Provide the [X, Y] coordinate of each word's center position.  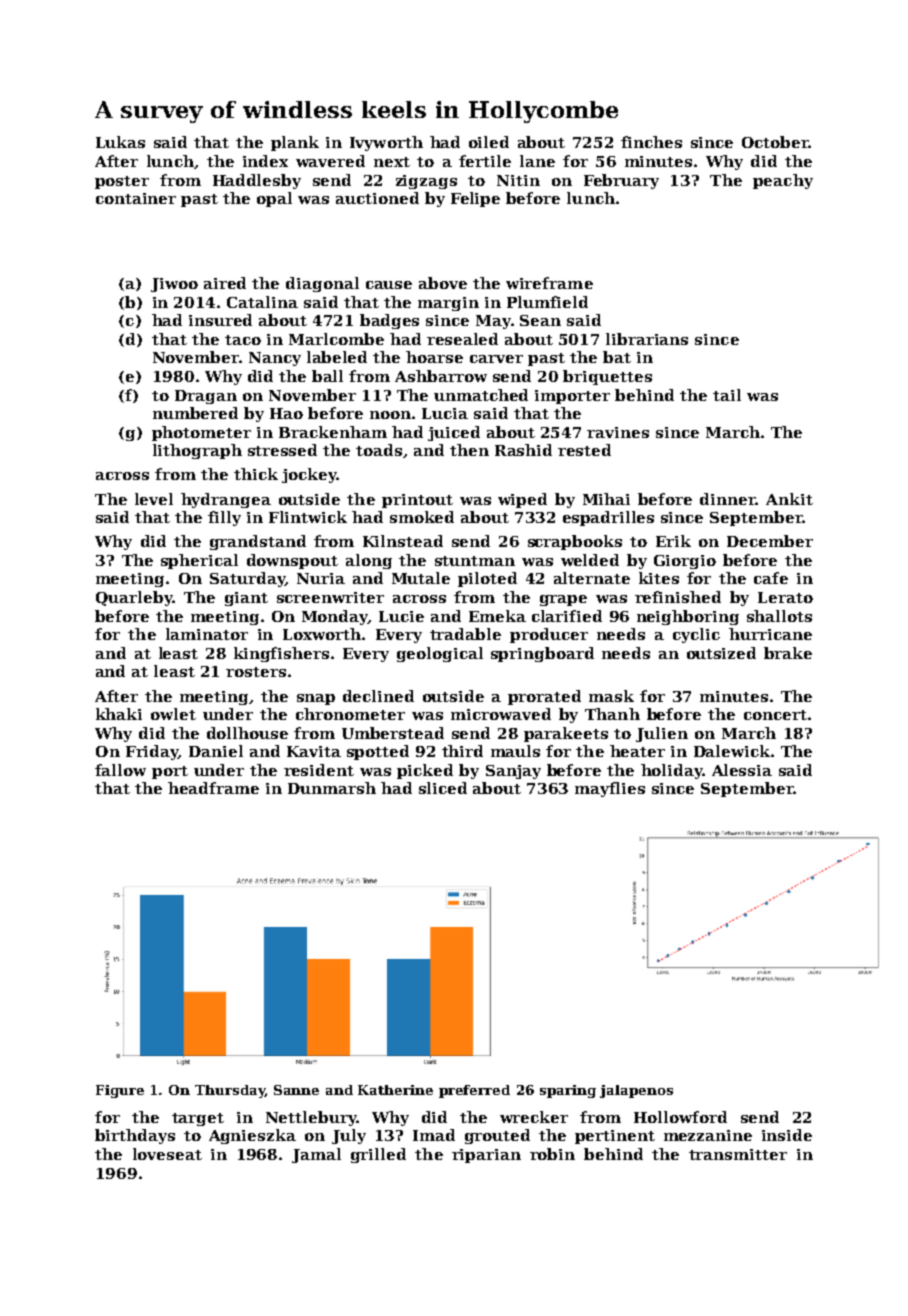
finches [651, 142]
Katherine [395, 1090]
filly [224, 518]
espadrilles [608, 518]
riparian [486, 1156]
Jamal [316, 1155]
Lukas [120, 142]
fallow [120, 770]
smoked [422, 517]
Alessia [742, 770]
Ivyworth [386, 143]
